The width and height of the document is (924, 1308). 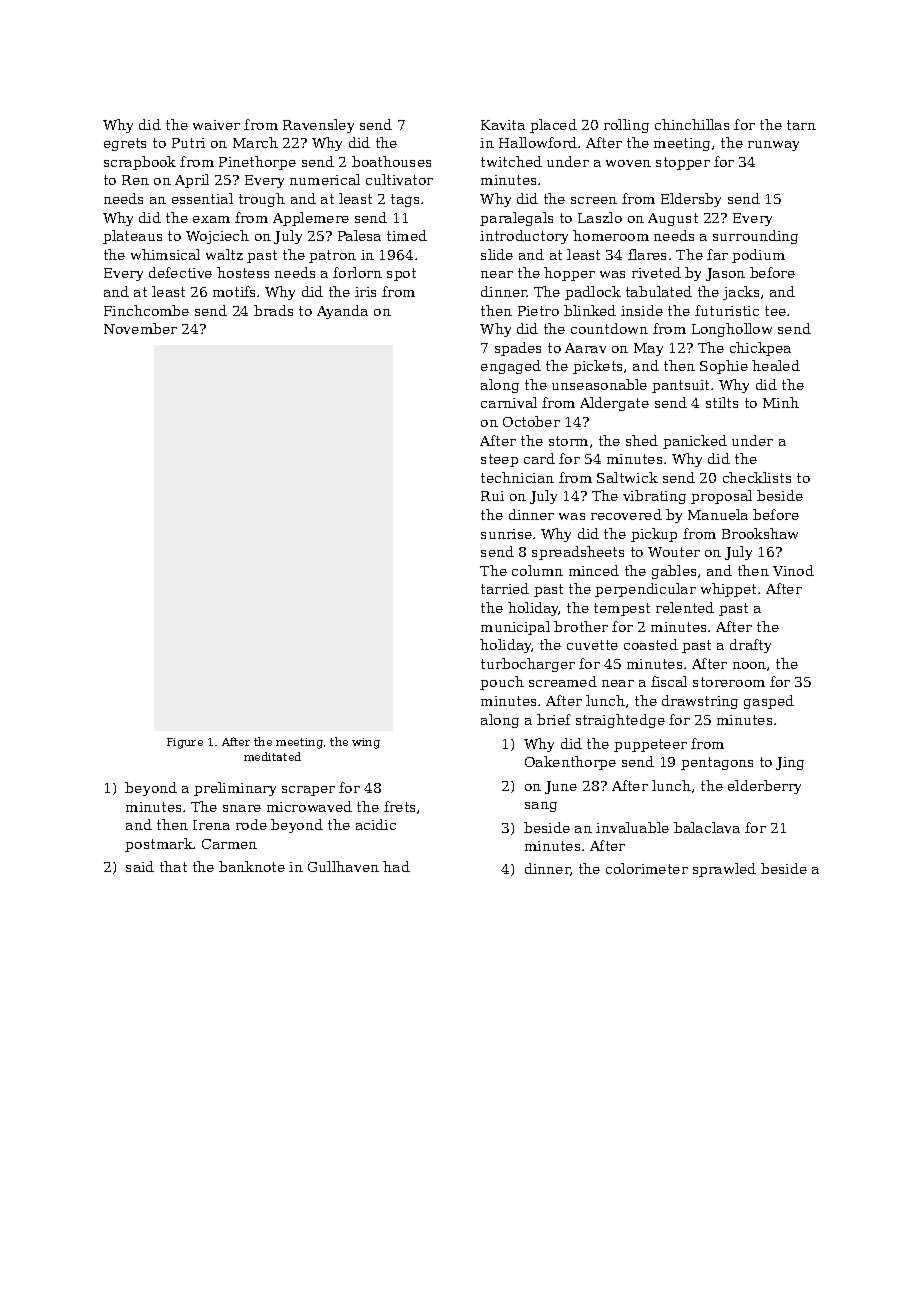 I want to click on August, so click(x=673, y=219).
